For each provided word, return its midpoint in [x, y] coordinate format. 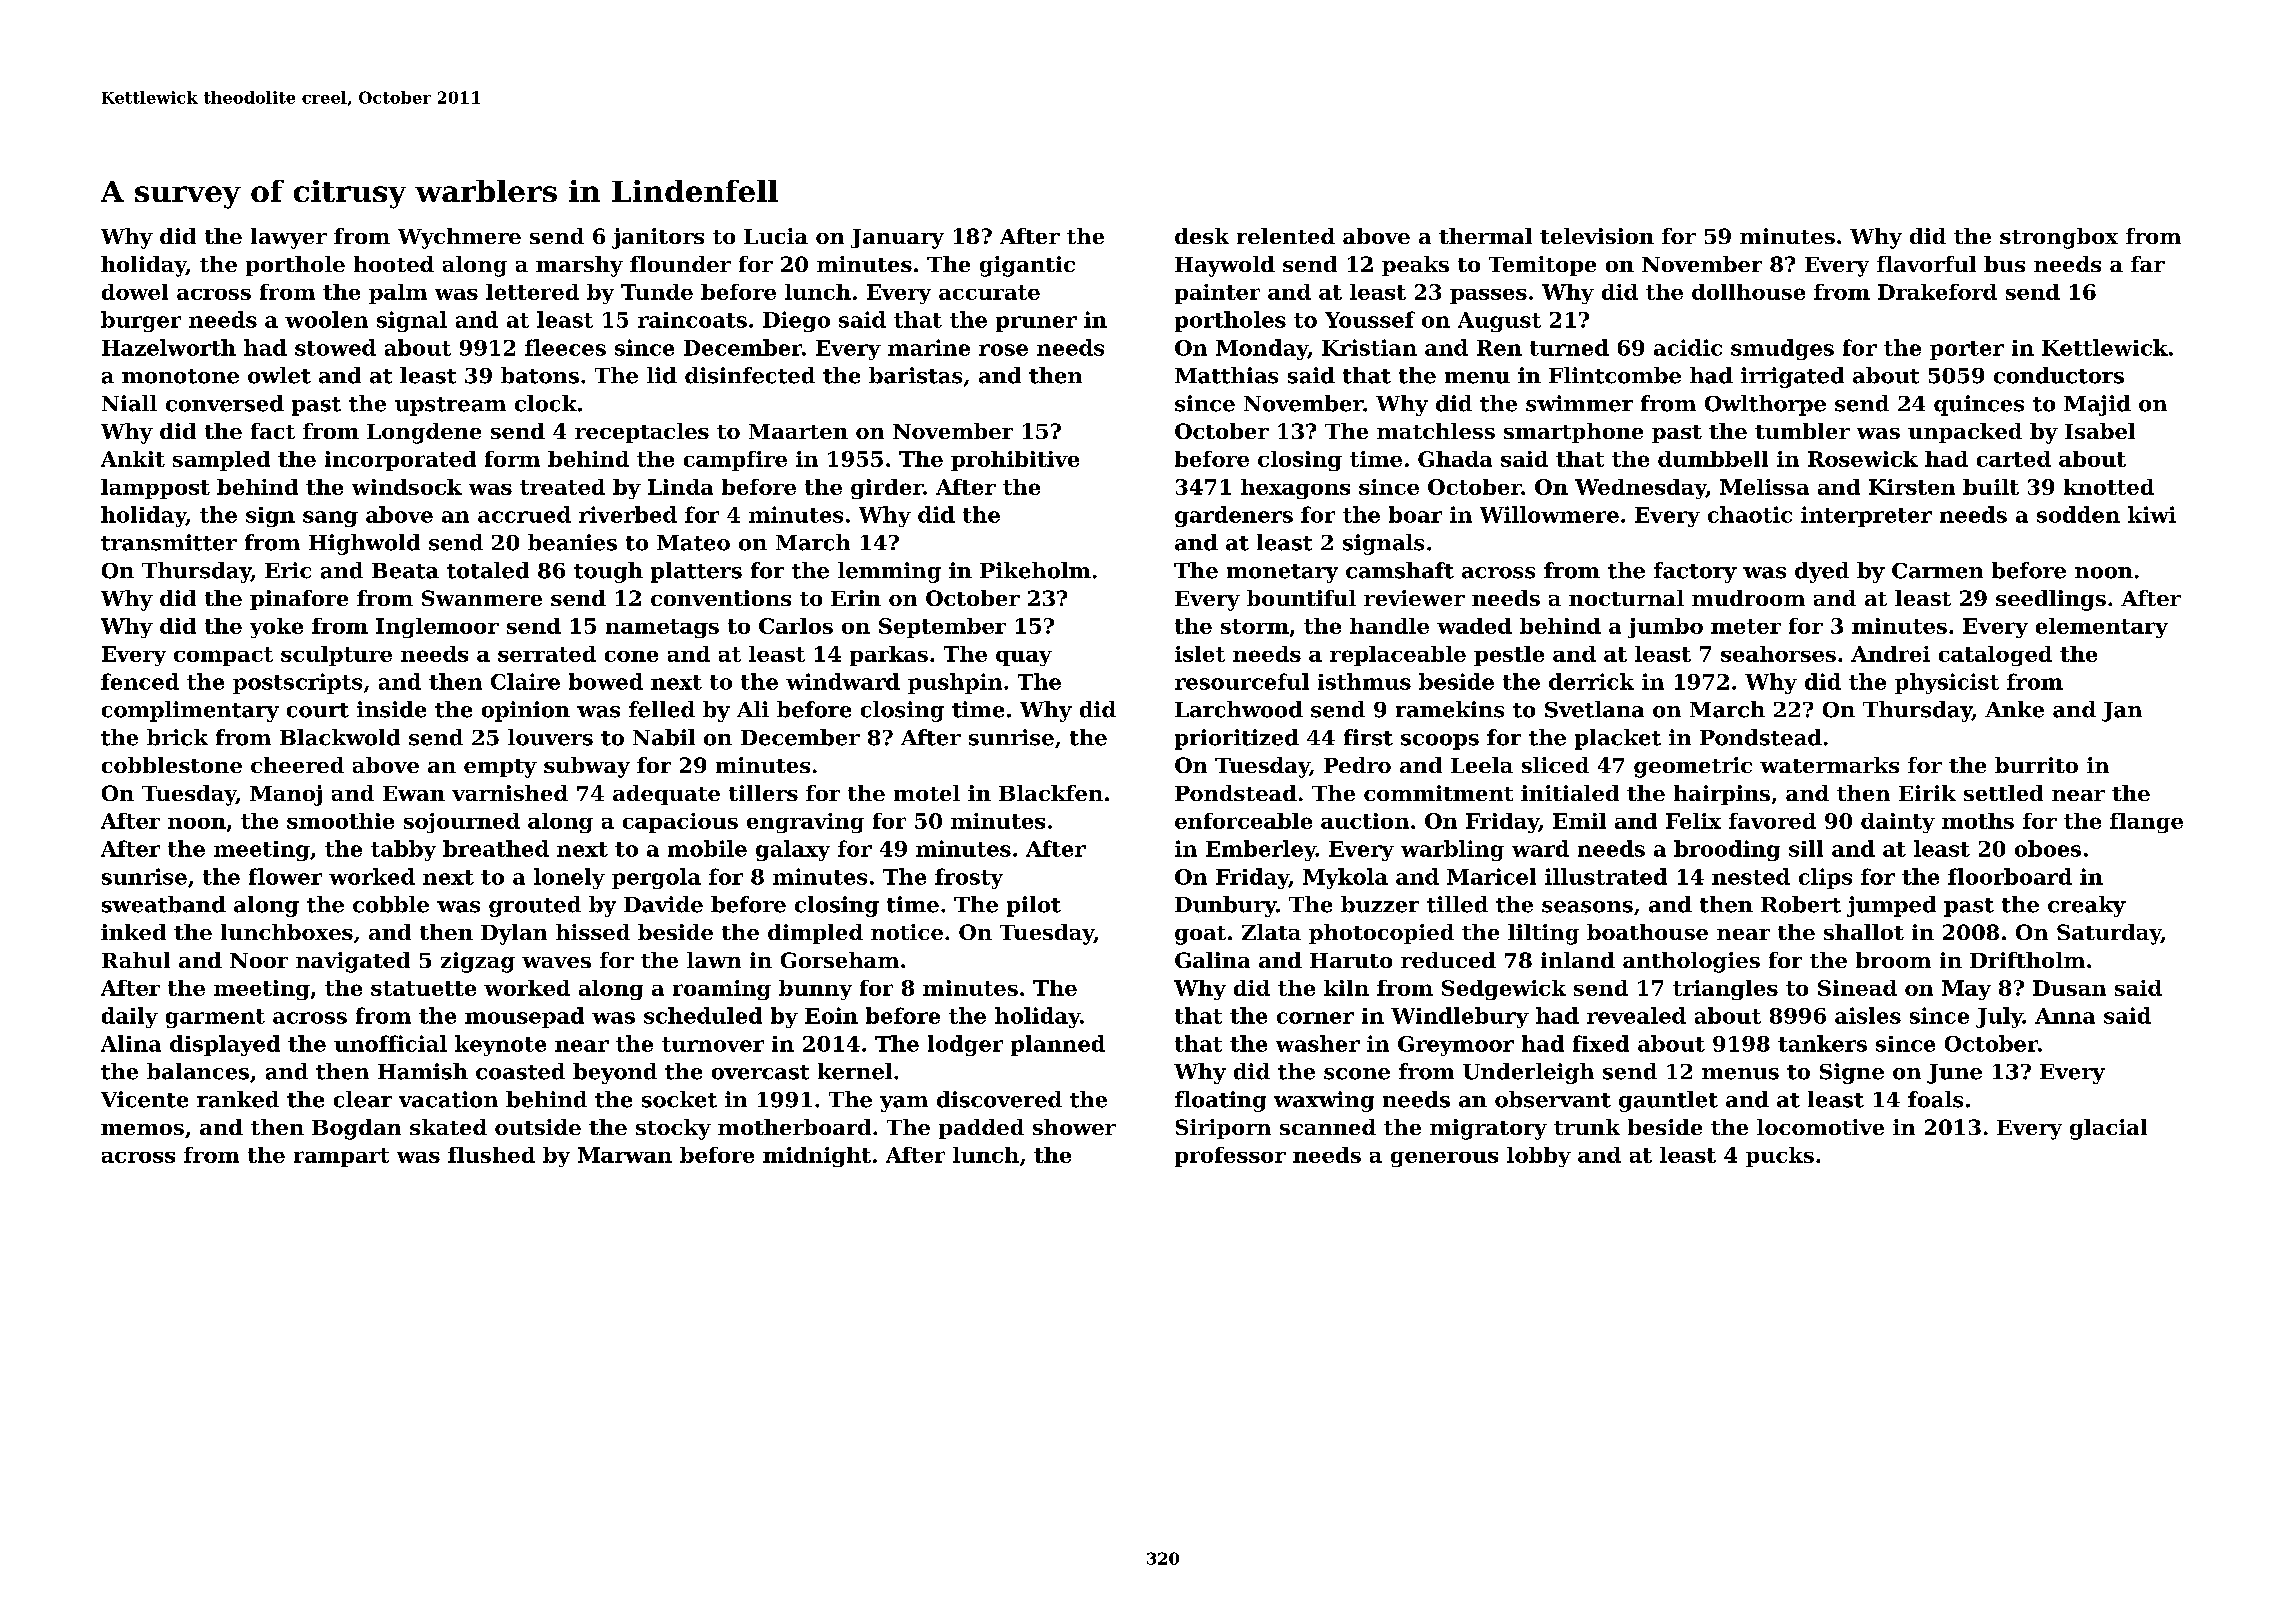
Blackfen [1051, 793]
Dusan [2069, 988]
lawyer [289, 238]
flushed [491, 1155]
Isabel [2100, 431]
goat [1200, 935]
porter [1967, 350]
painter [1217, 294]
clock [546, 403]
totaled [488, 570]
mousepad [524, 1017]
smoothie [340, 821]
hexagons [1295, 489]
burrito [2036, 765]
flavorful [1926, 264]
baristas [915, 375]
